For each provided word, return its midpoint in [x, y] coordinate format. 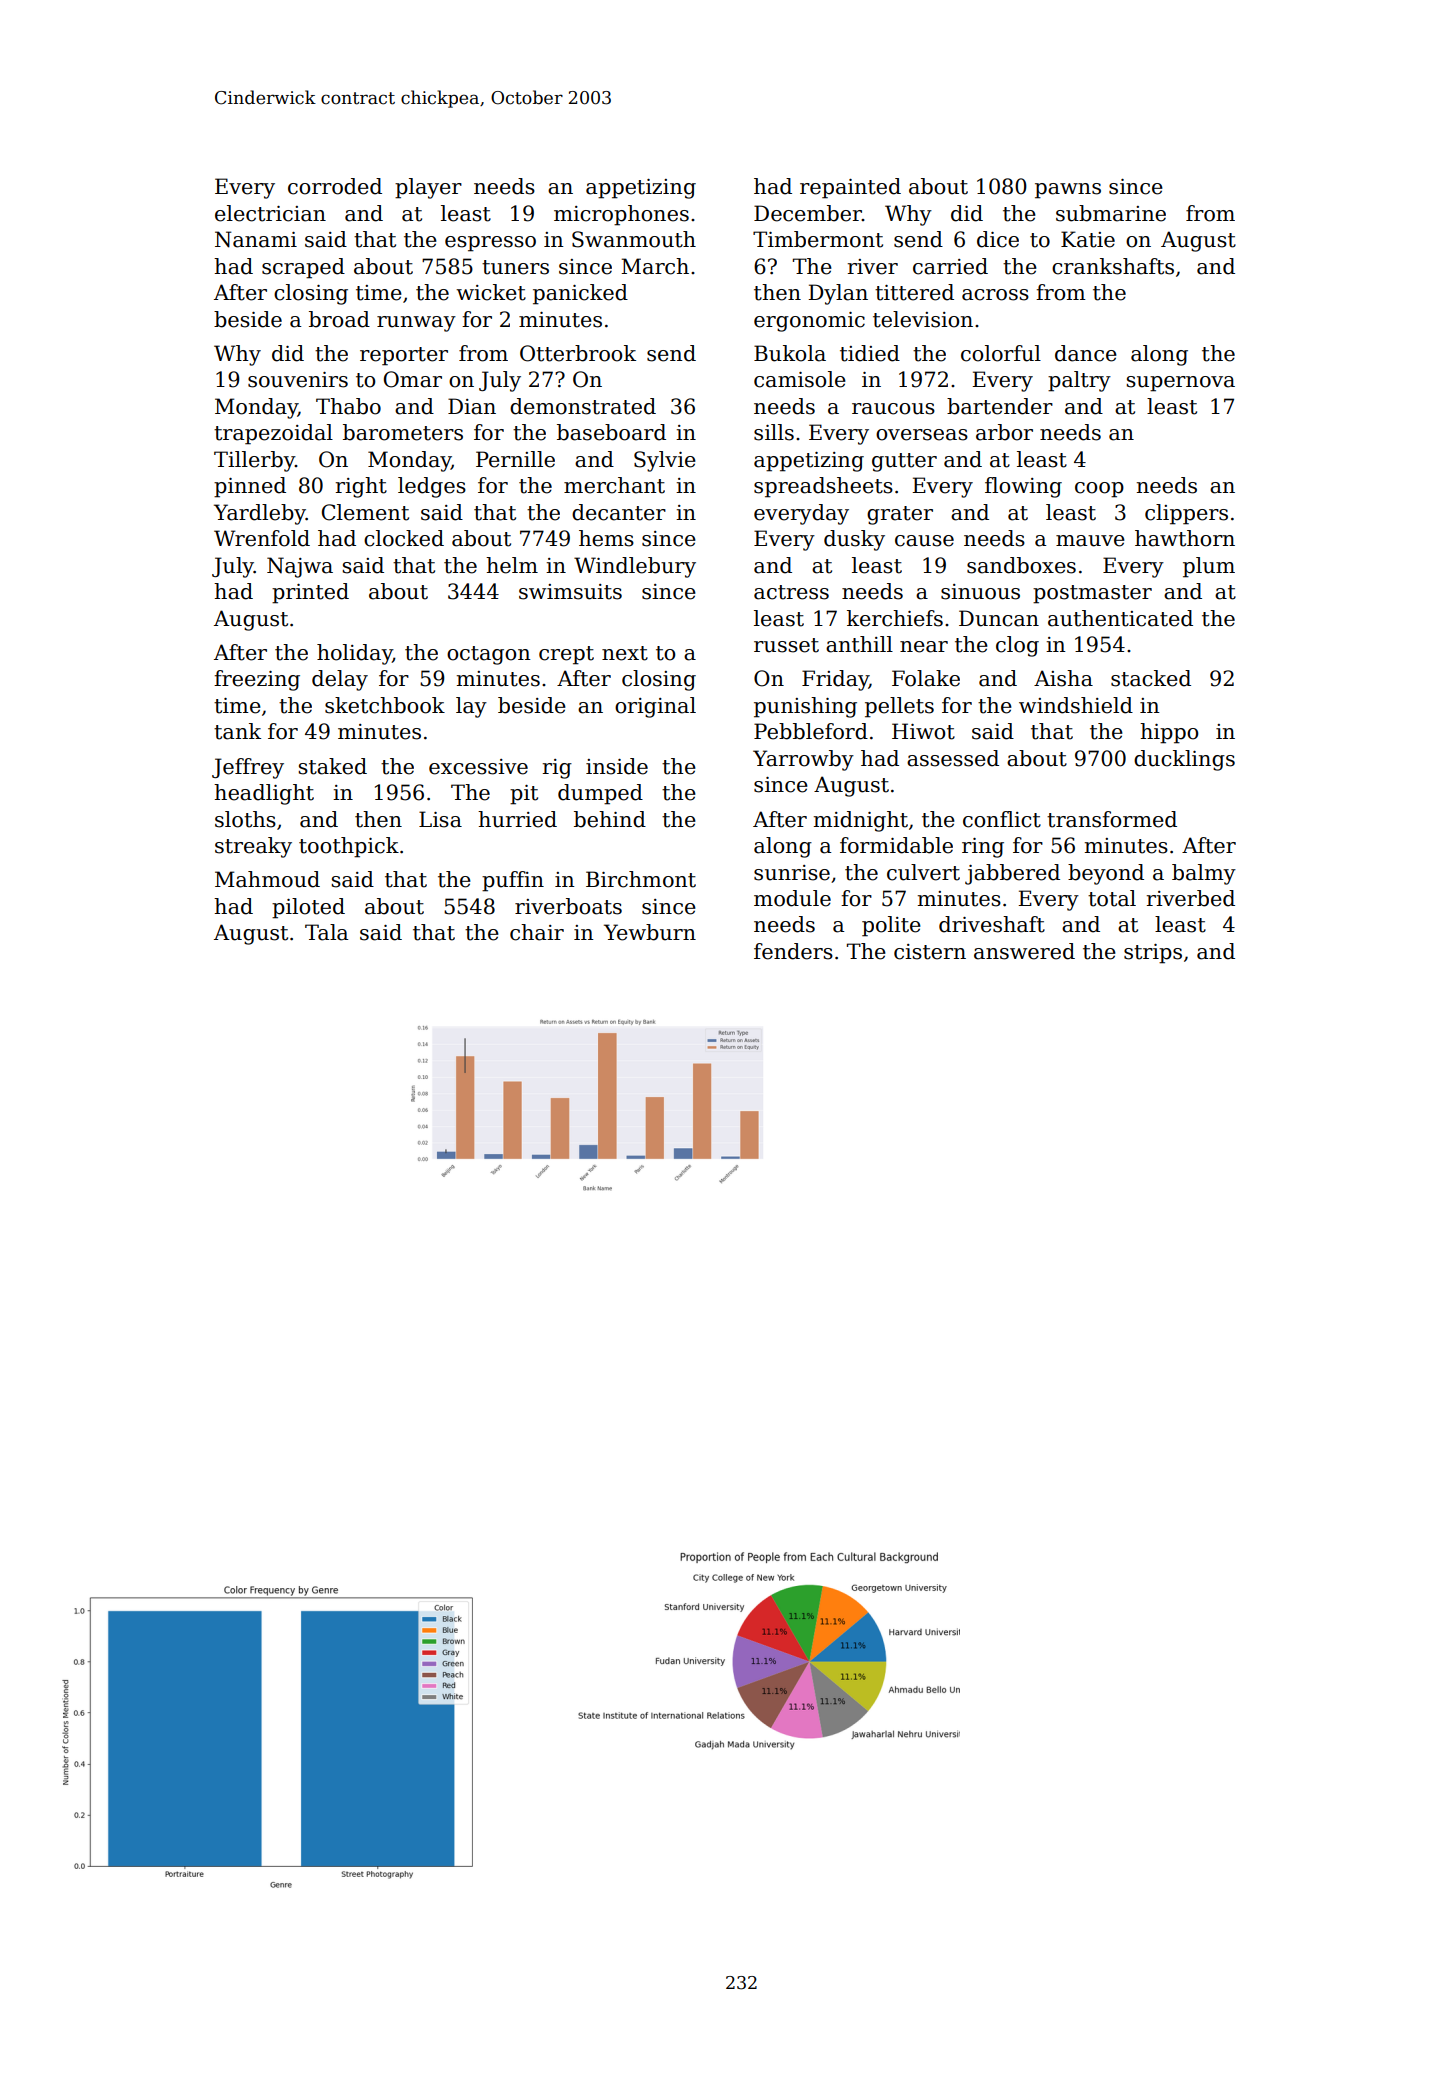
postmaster [1092, 594]
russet [786, 645]
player [428, 188]
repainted [850, 188]
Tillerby [254, 461]
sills [774, 432]
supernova [1180, 384]
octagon [489, 655]
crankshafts [1113, 266]
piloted [308, 908]
